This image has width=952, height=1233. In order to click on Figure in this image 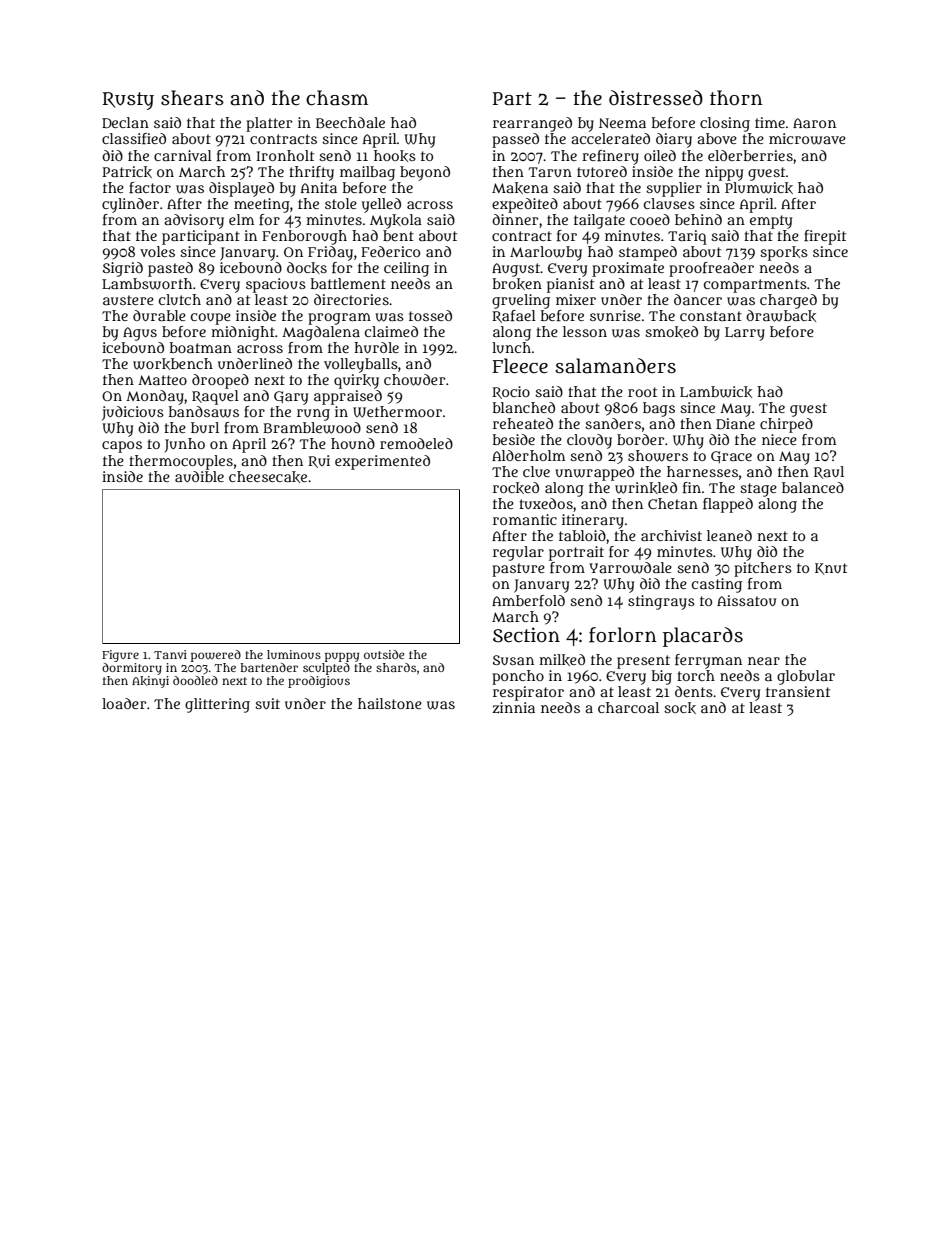, I will do `click(120, 656)`.
